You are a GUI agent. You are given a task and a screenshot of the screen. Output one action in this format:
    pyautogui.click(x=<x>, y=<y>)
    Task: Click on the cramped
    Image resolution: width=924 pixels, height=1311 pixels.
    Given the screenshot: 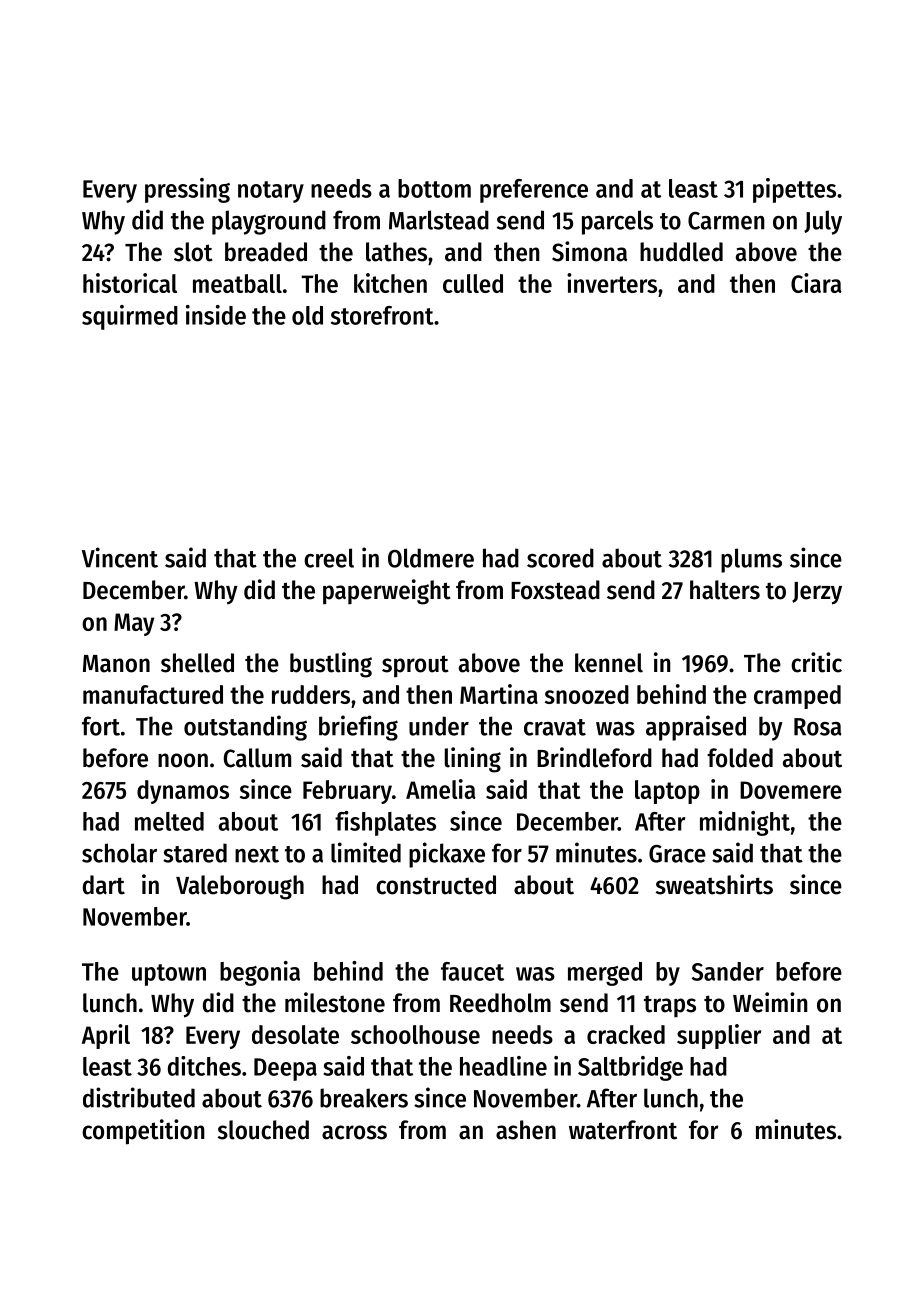 What is the action you would take?
    pyautogui.click(x=797, y=697)
